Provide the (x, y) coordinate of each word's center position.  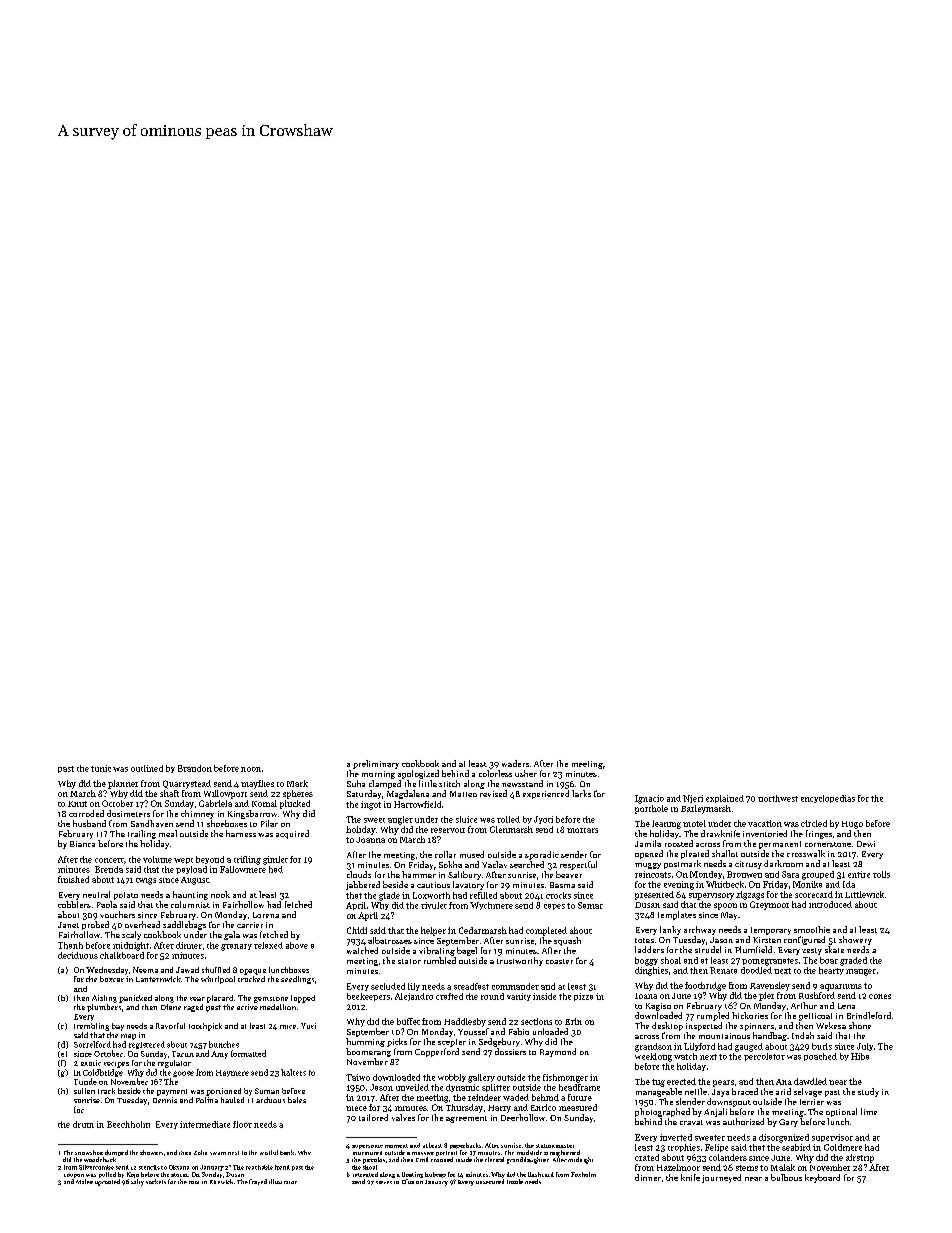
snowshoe (89, 1152)
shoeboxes (227, 823)
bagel (467, 951)
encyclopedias (828, 799)
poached (820, 1057)
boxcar (112, 979)
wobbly (452, 1078)
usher (526, 773)
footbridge (705, 986)
